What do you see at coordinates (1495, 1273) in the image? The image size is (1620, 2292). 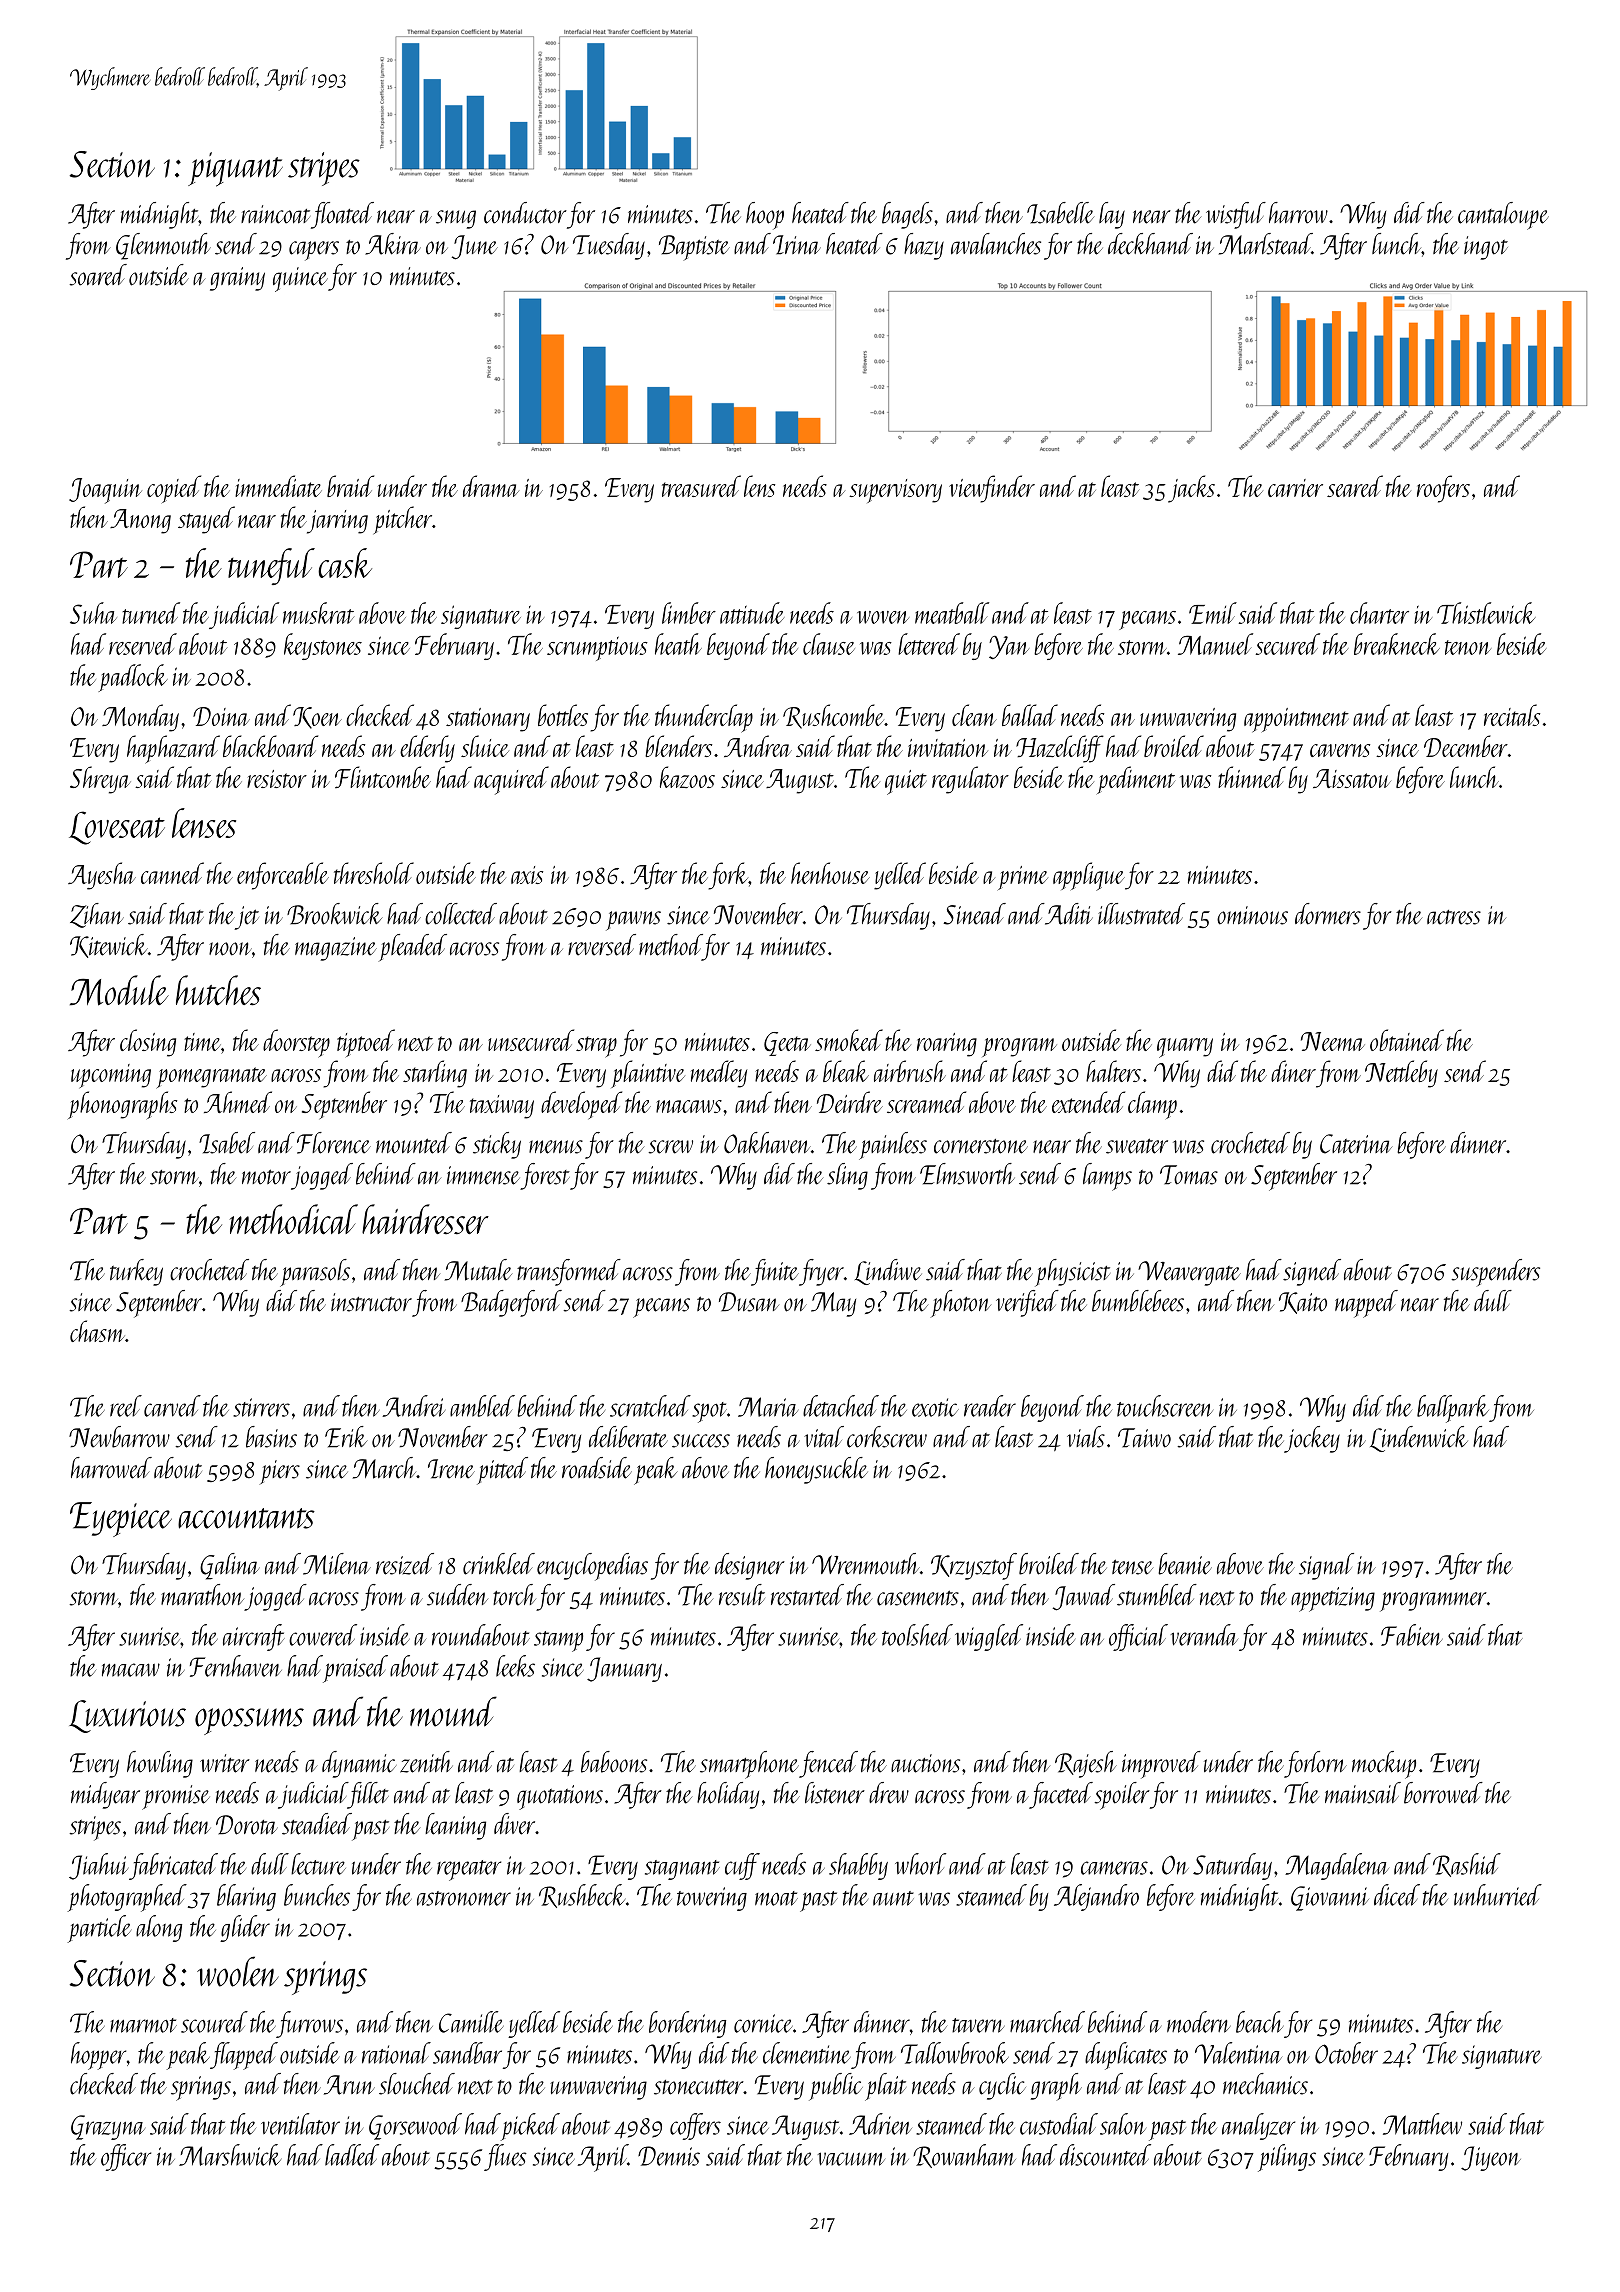 I see `suspenders` at bounding box center [1495, 1273].
